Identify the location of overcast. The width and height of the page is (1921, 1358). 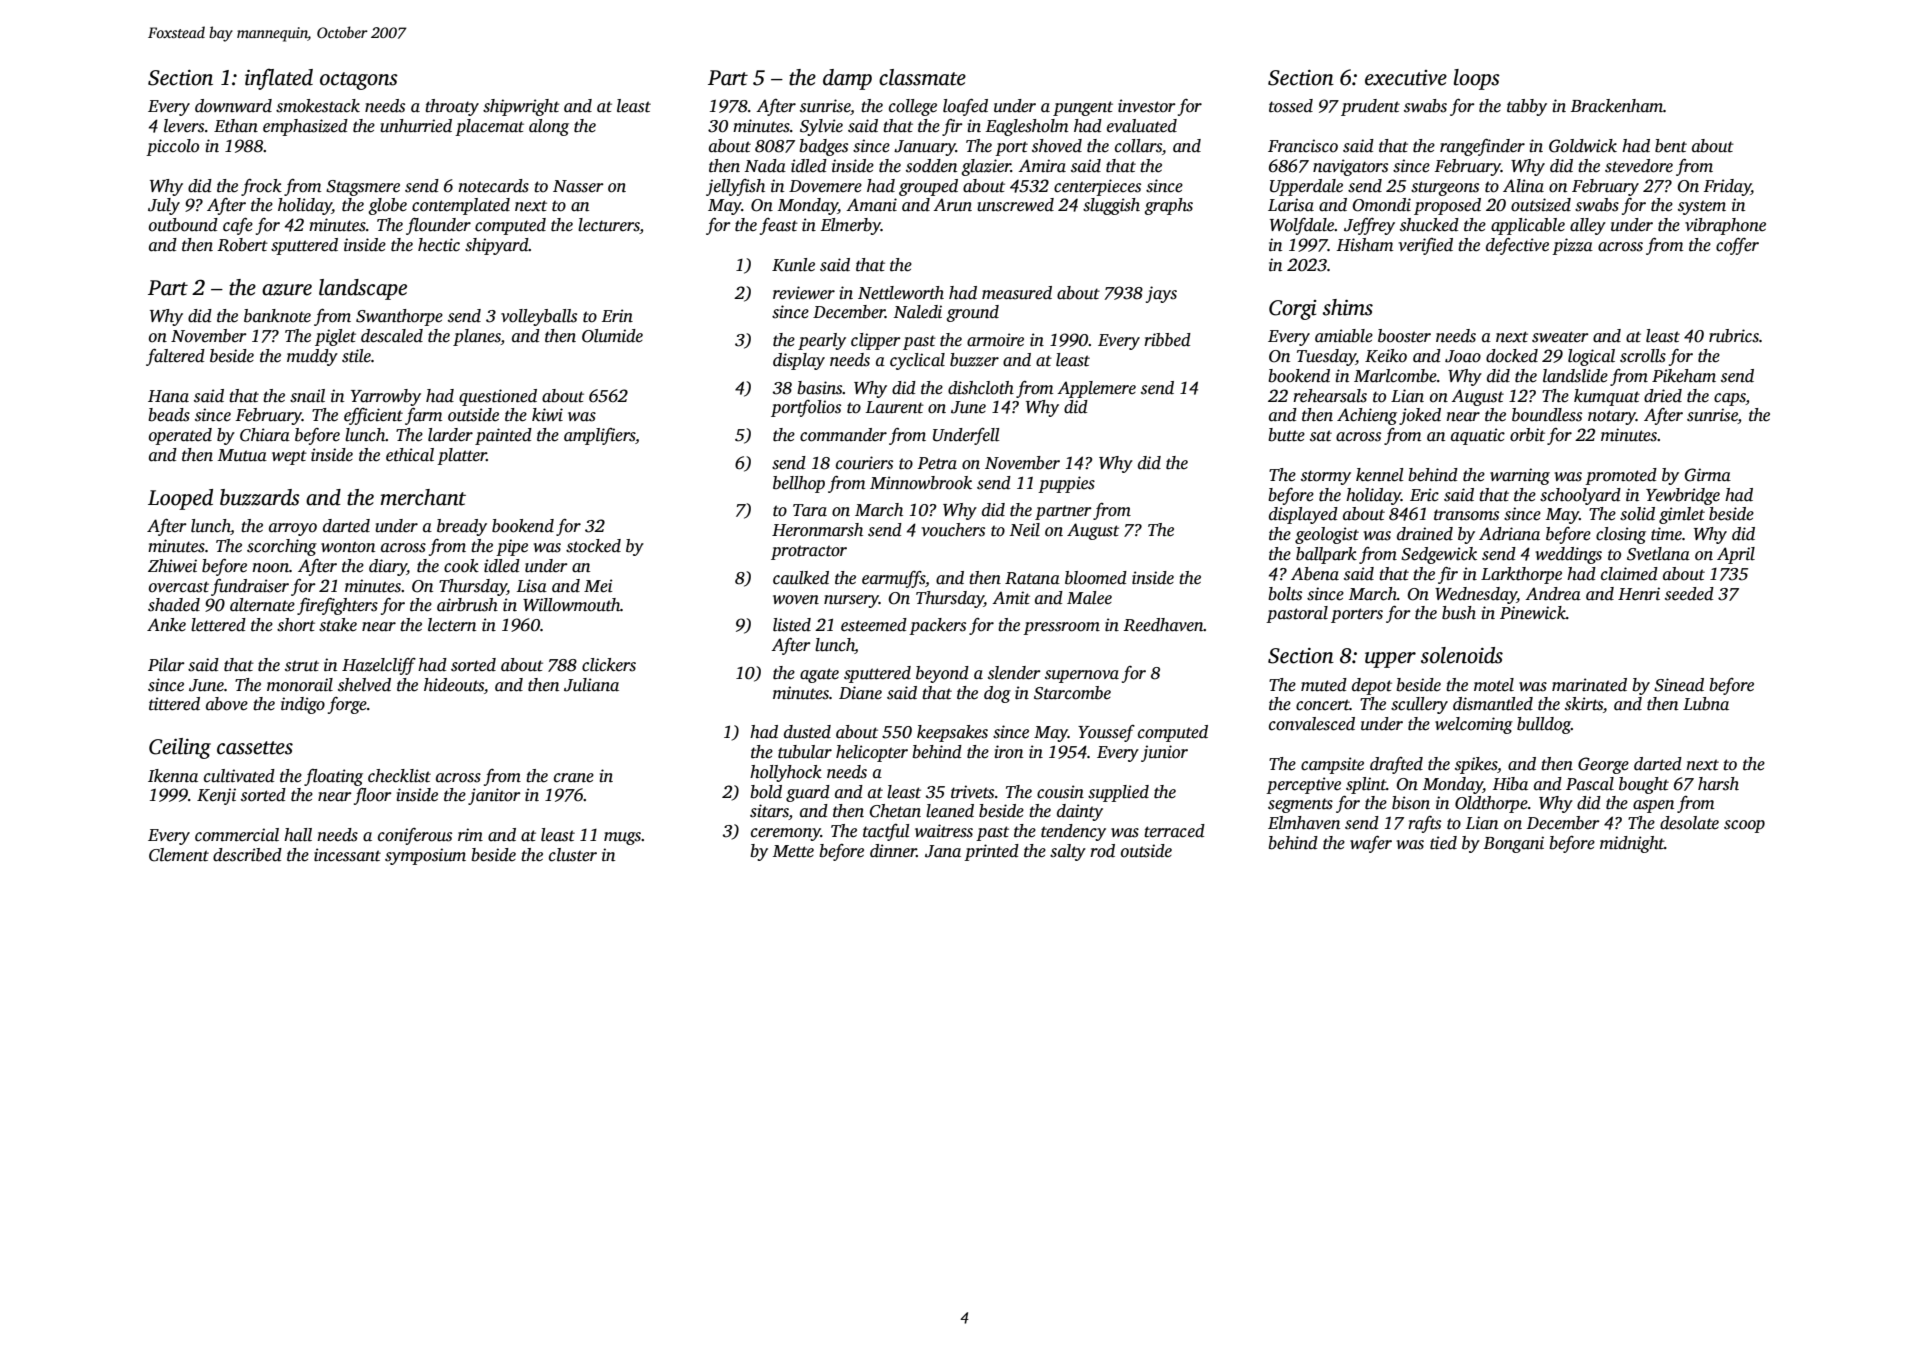
(179, 587).
